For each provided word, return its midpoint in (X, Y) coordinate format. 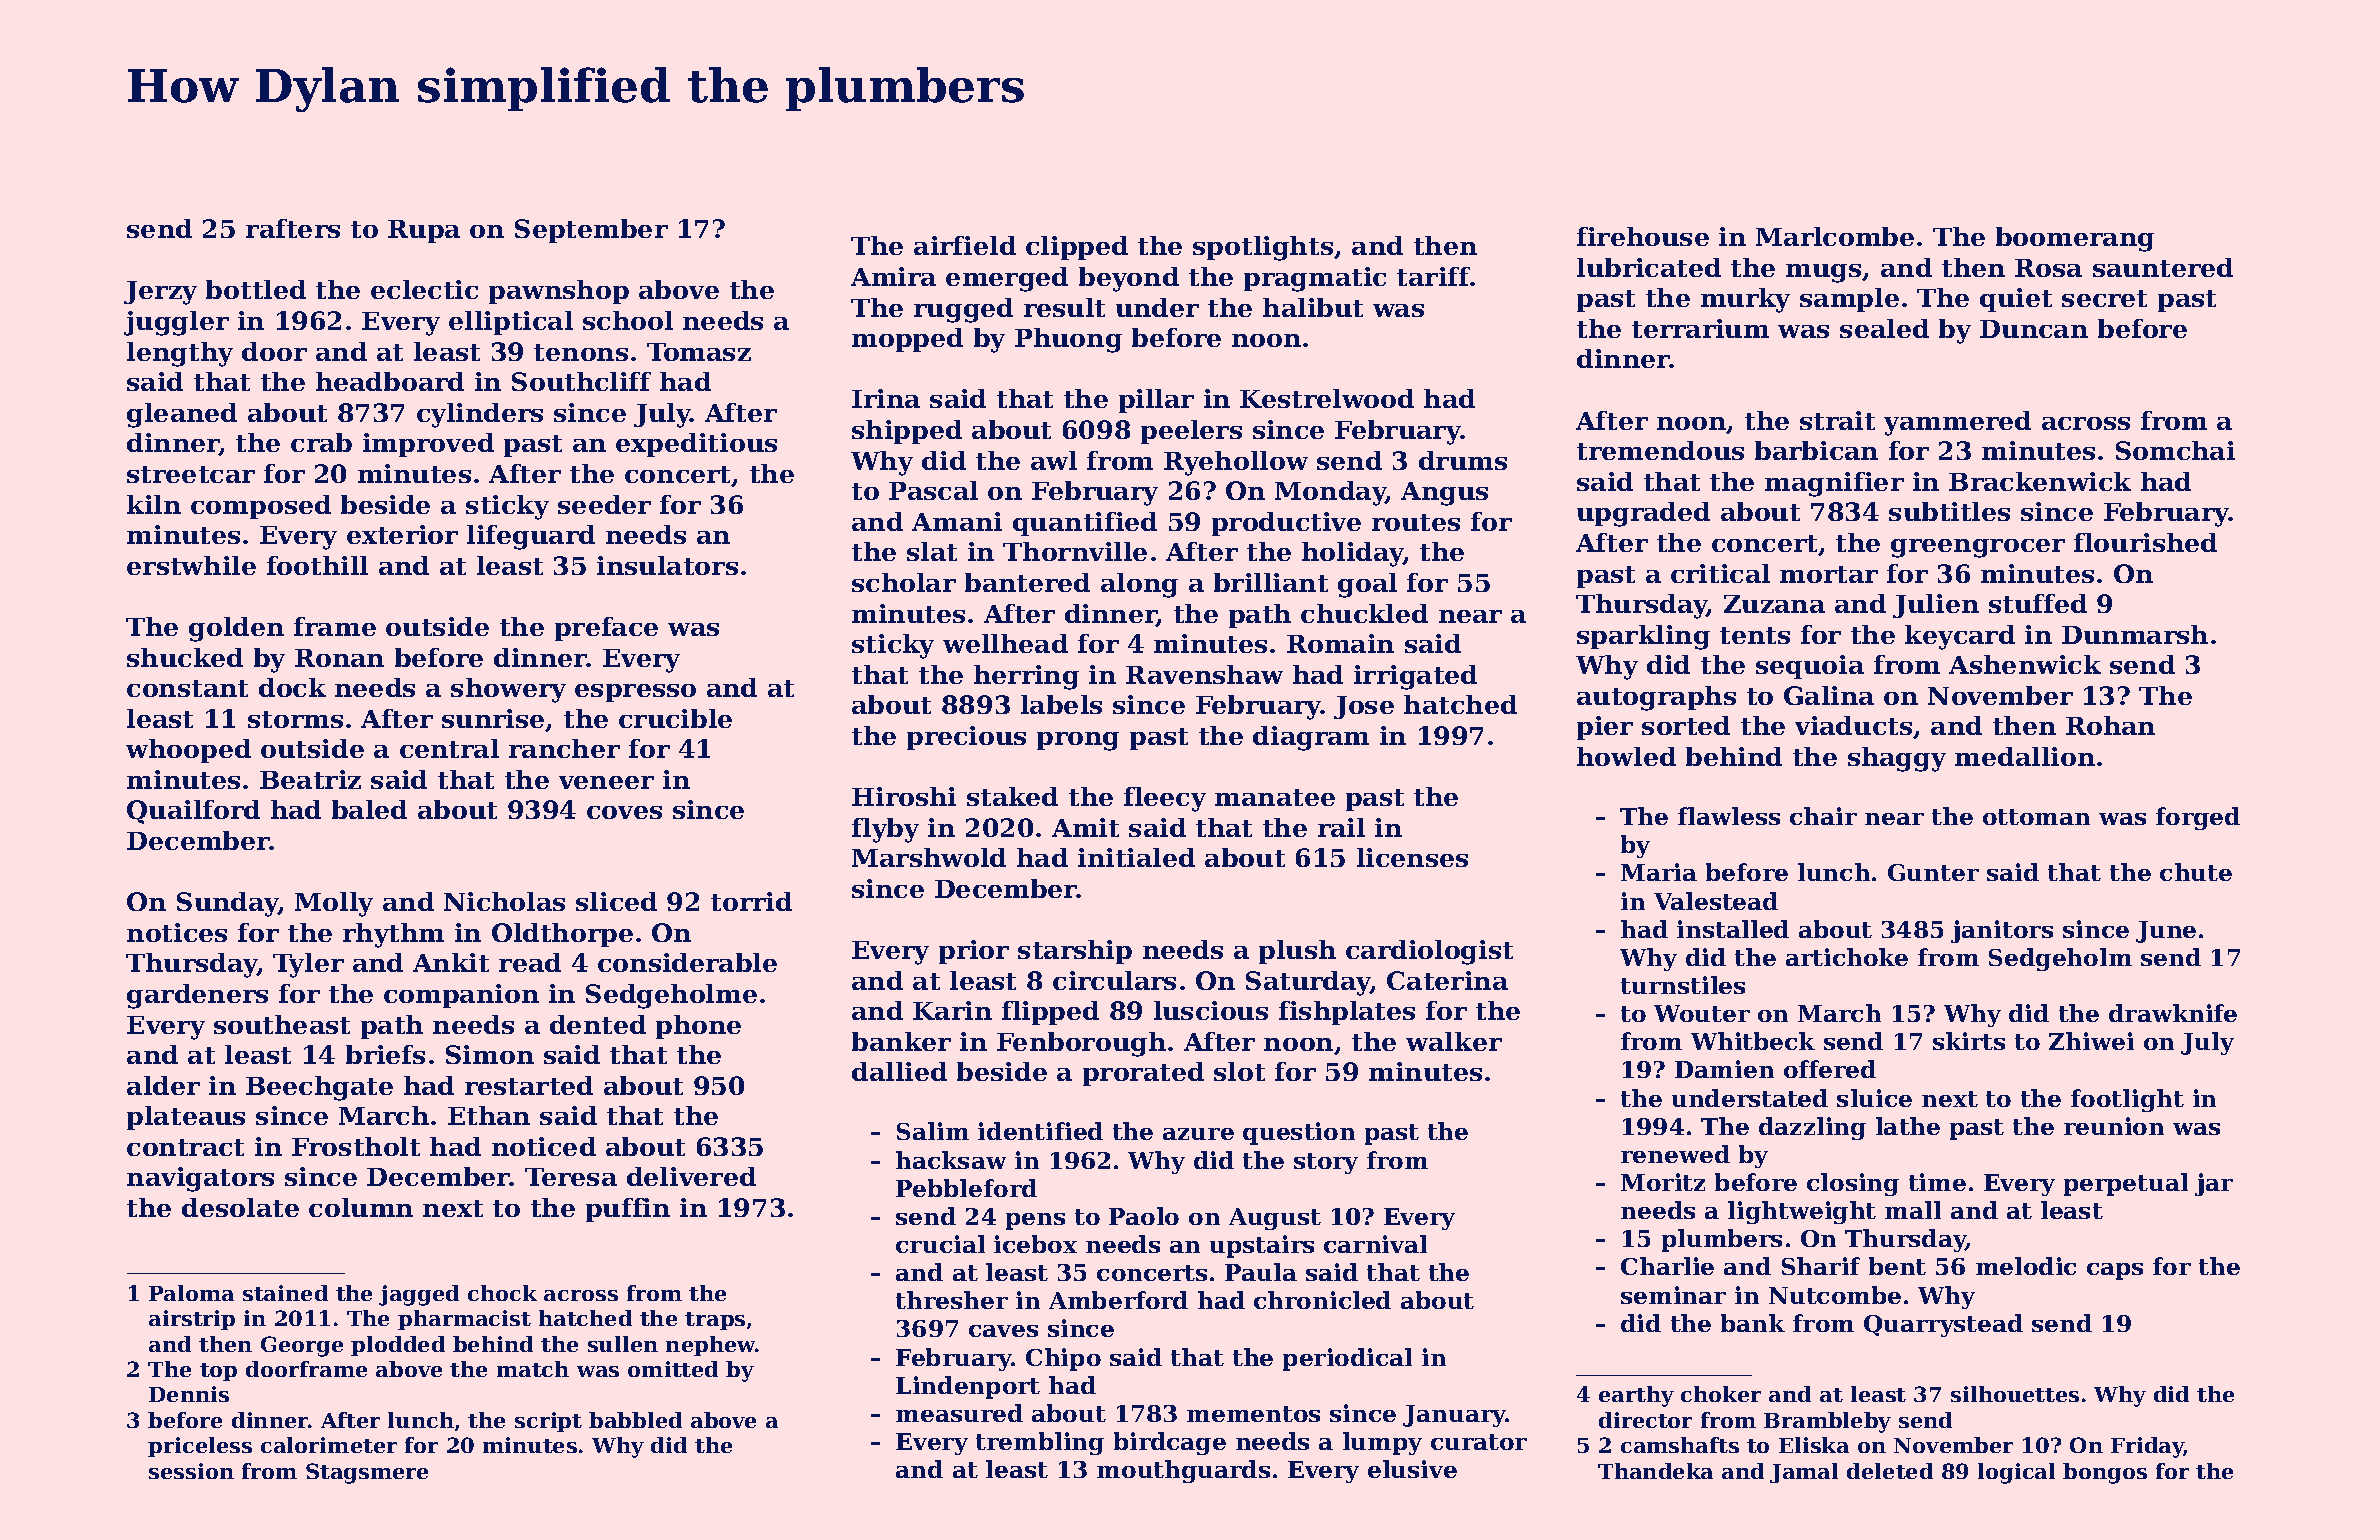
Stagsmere (367, 1473)
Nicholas (504, 901)
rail (1341, 827)
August (1275, 1219)
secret (2104, 298)
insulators (667, 565)
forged (2198, 818)
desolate (240, 1207)
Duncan (2034, 329)
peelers (1191, 432)
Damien (1724, 1069)
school (628, 320)
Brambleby (1827, 1422)
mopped (907, 340)
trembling (1040, 1443)
